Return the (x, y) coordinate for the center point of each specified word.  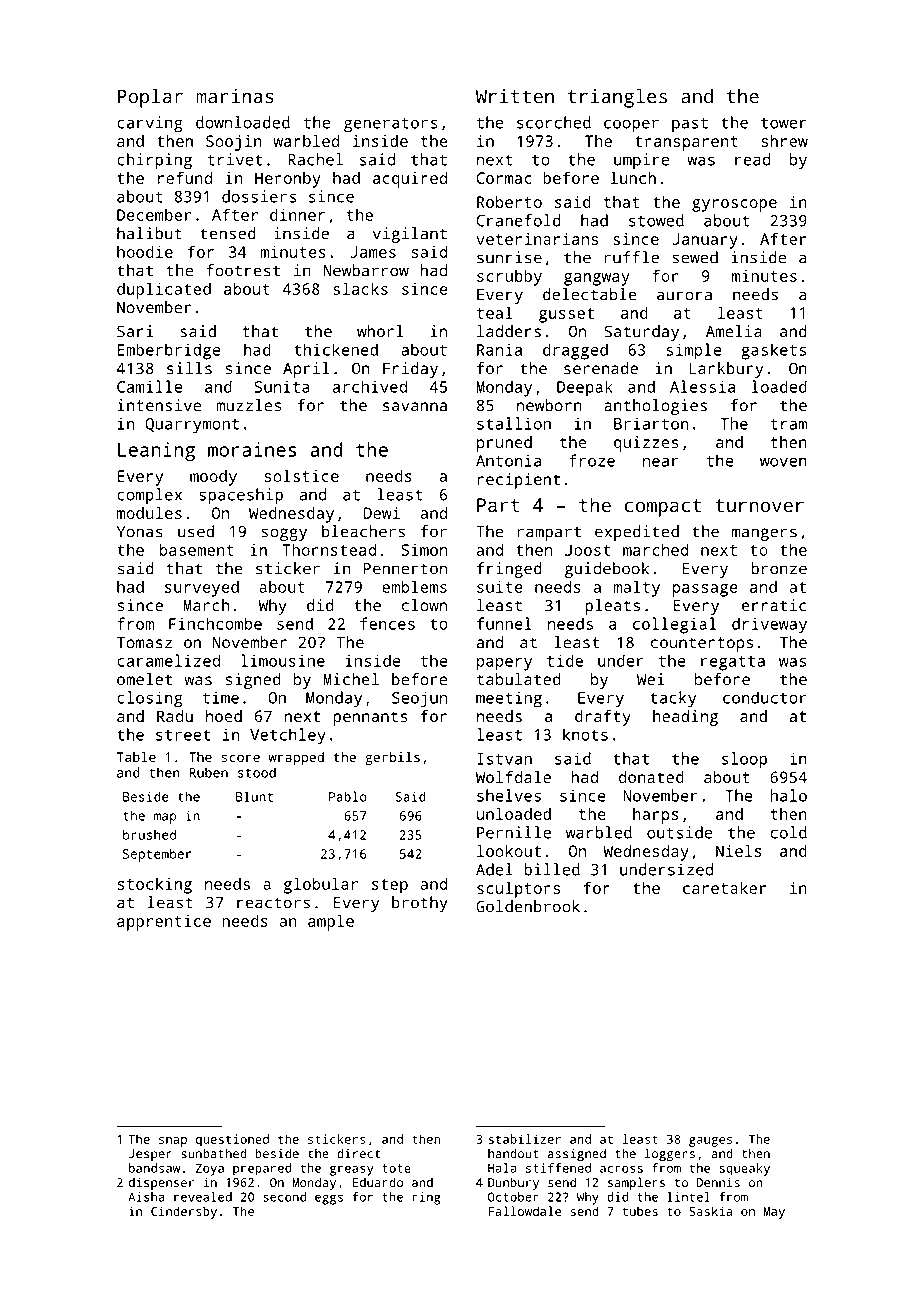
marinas (235, 96)
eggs (329, 1199)
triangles (617, 98)
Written (515, 96)
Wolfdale (513, 777)
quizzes (646, 444)
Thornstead (329, 549)
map (165, 818)
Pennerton (405, 569)
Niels (739, 850)
